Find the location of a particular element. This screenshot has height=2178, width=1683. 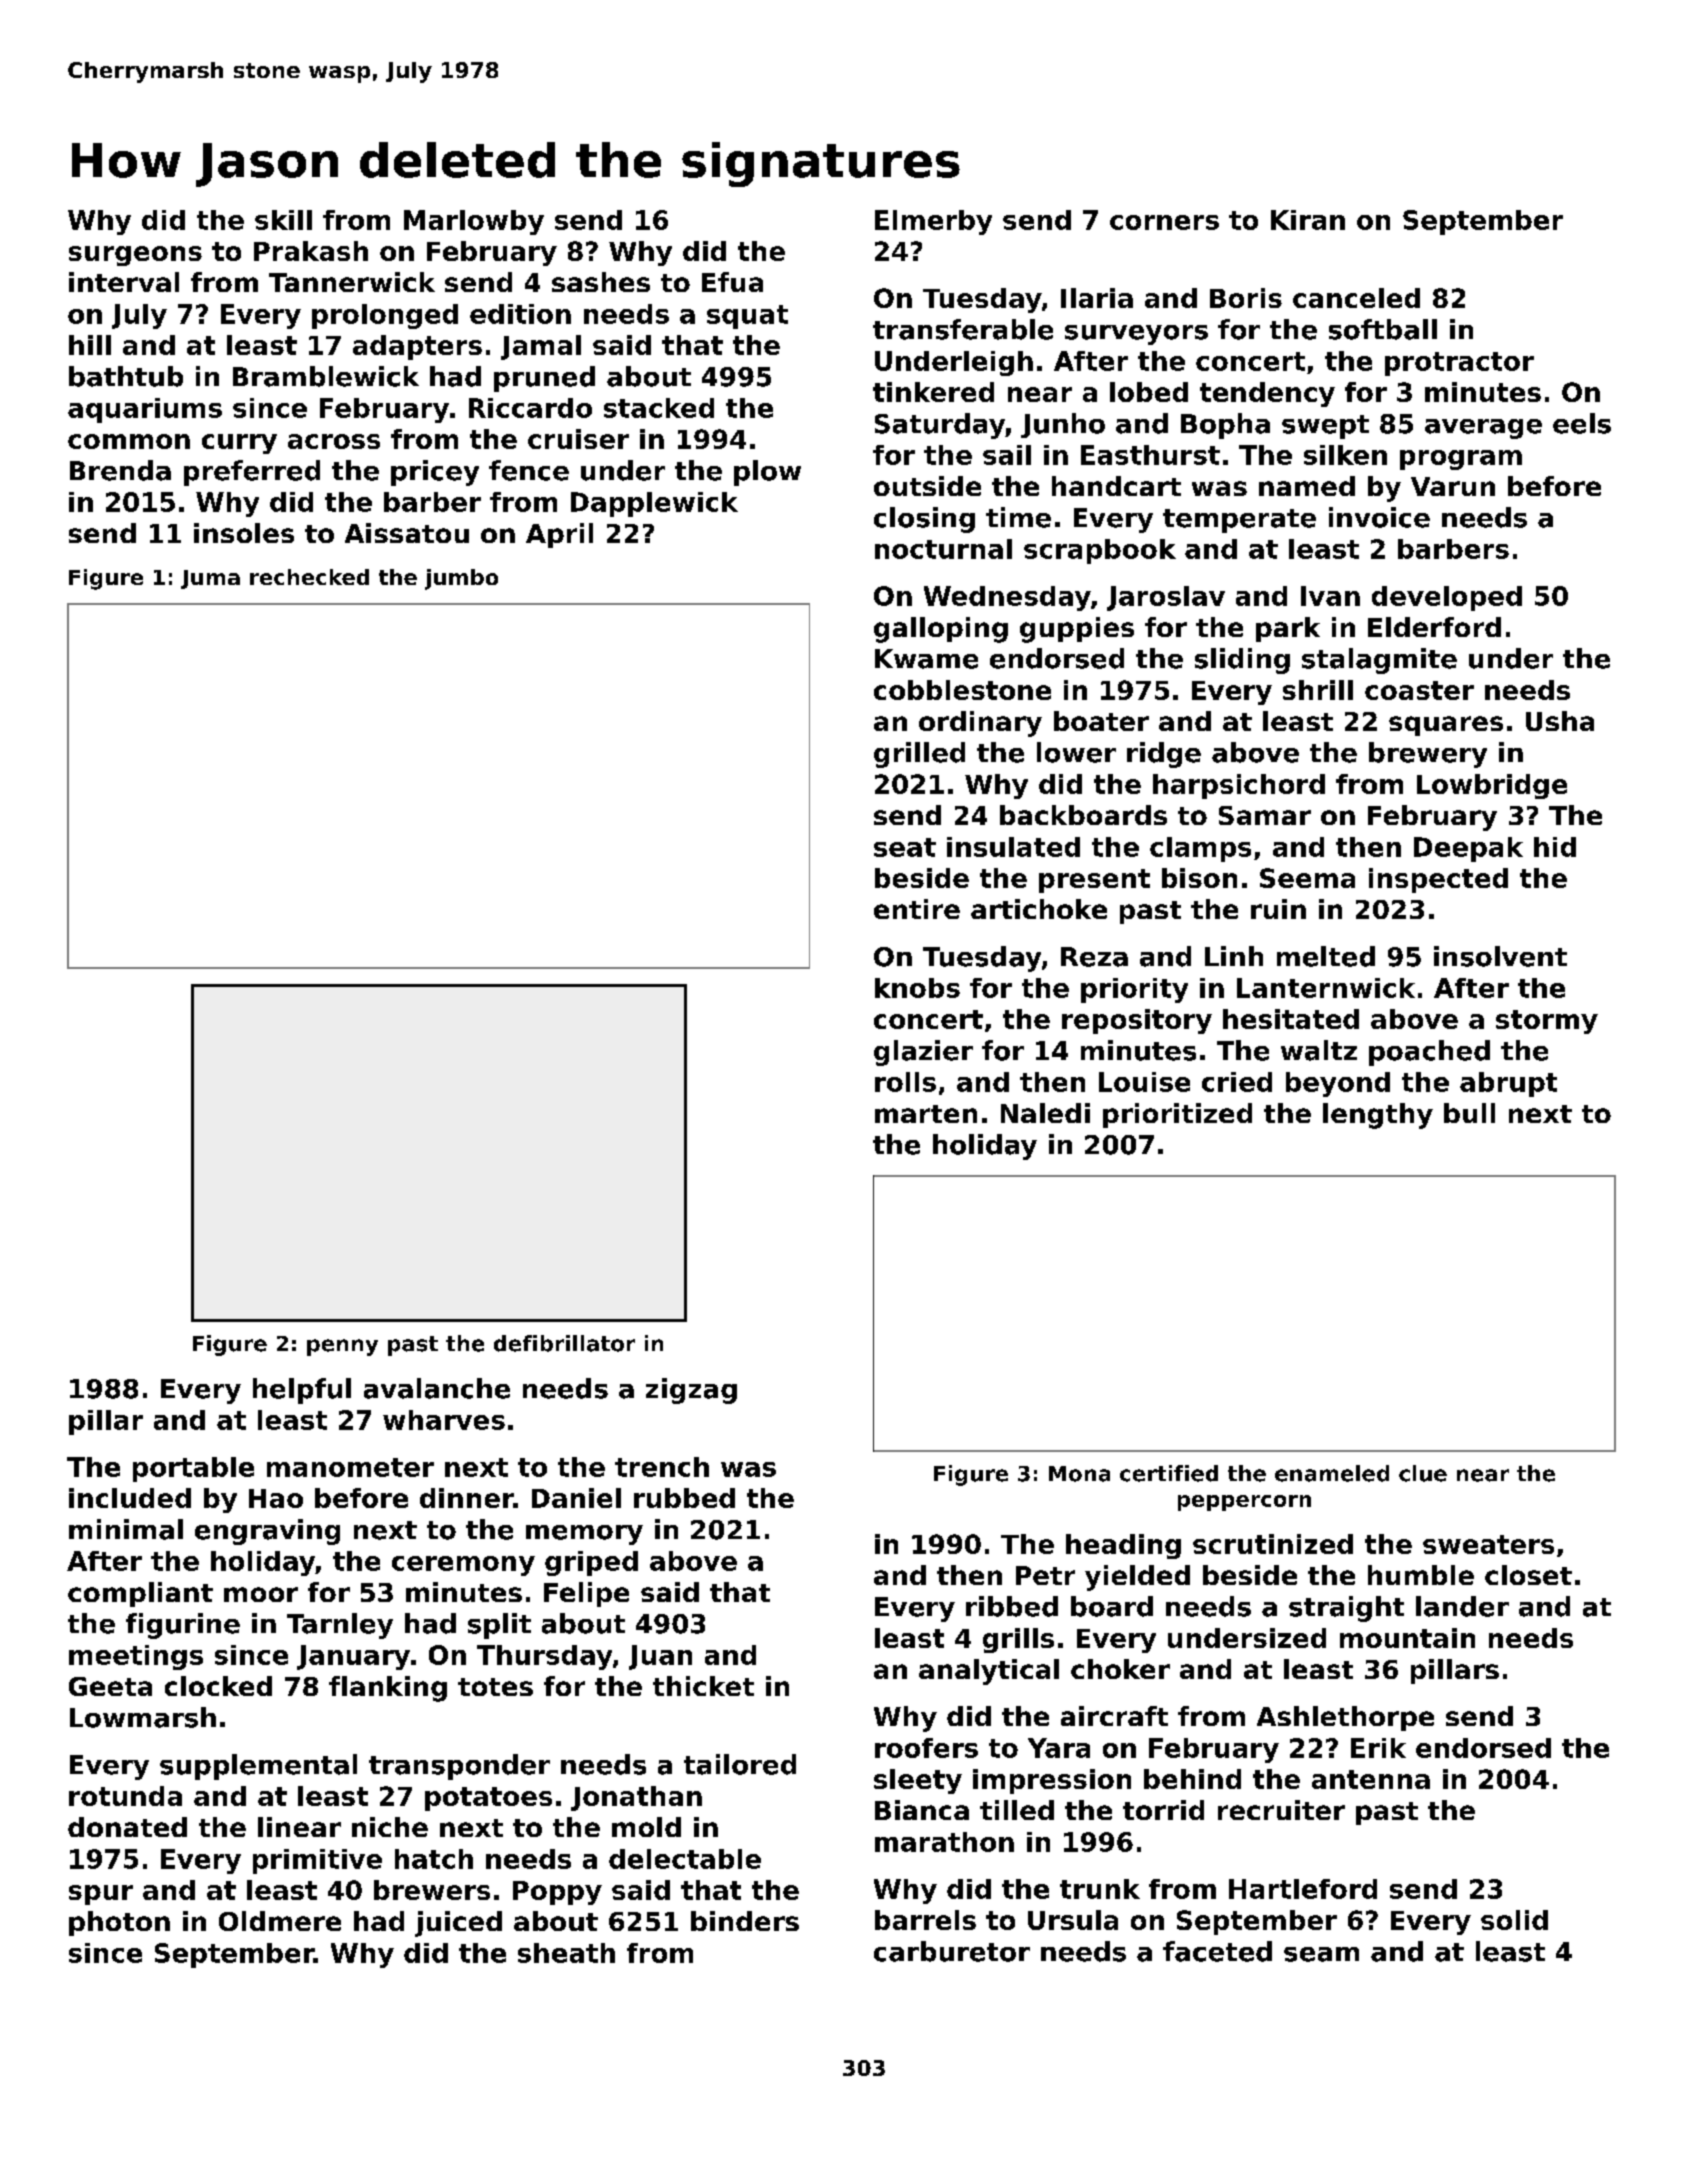

certified is located at coordinates (1169, 1473).
